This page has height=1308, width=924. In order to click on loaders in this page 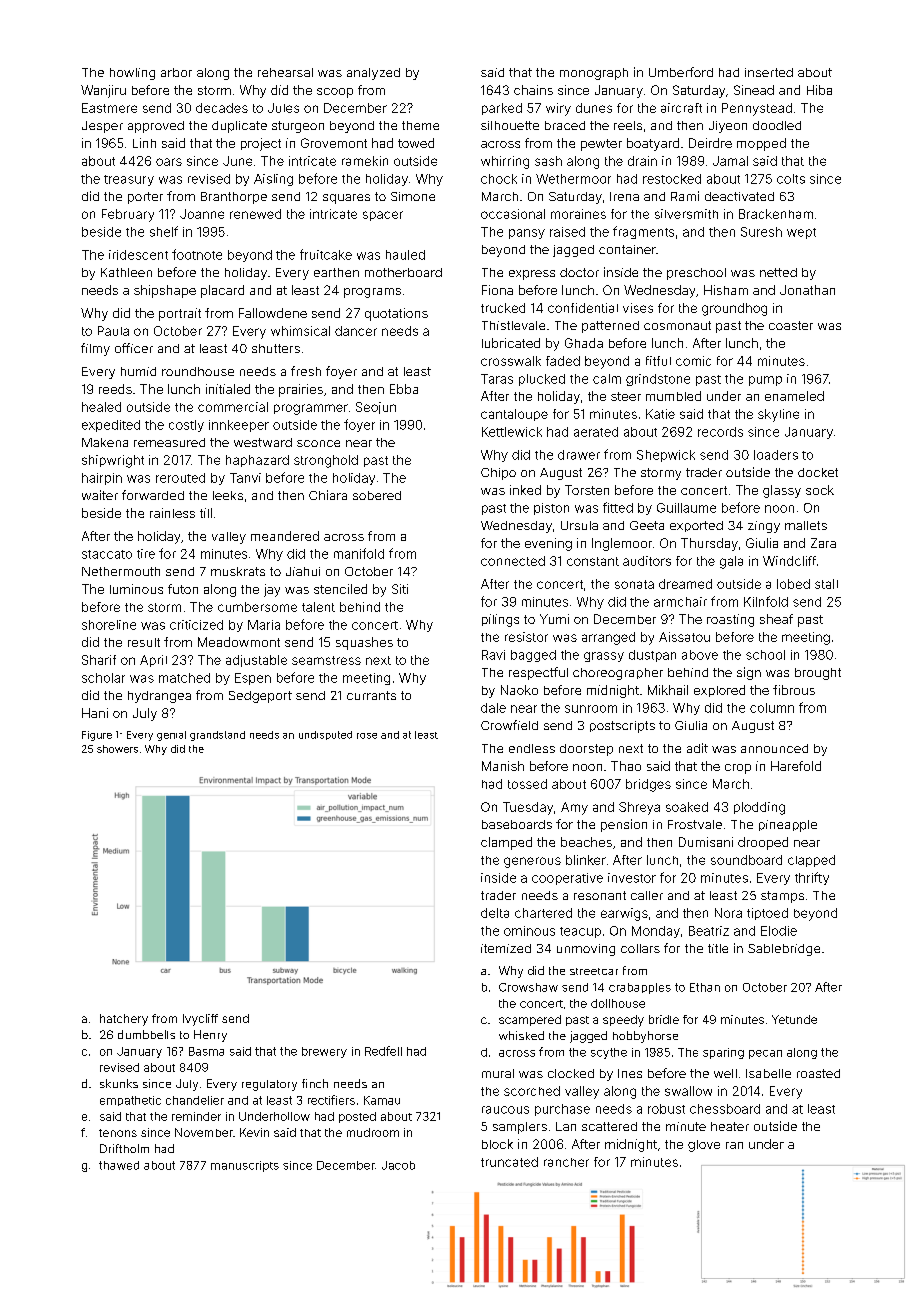, I will do `click(776, 455)`.
